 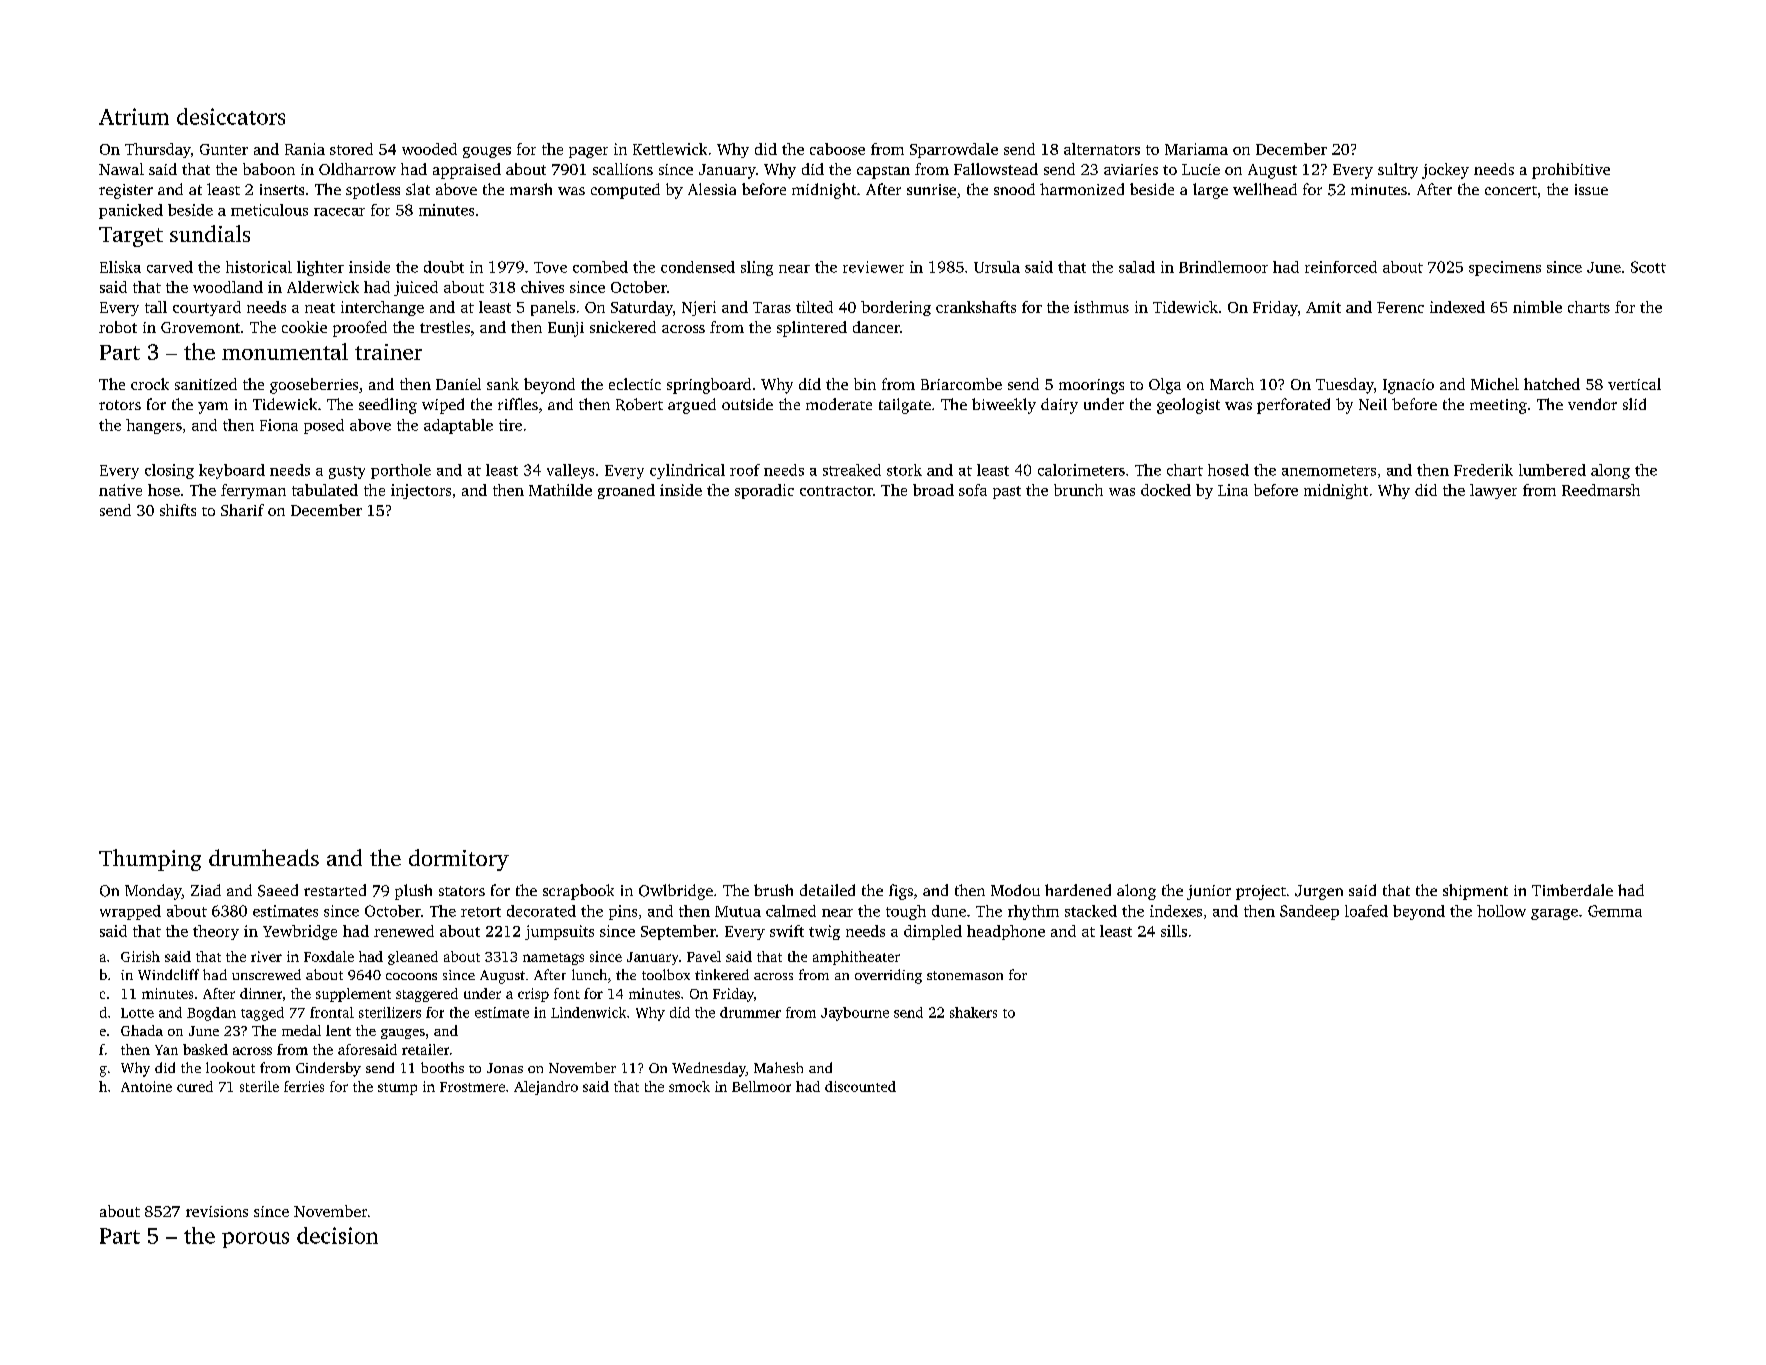 I want to click on Timberdale, so click(x=1572, y=890).
